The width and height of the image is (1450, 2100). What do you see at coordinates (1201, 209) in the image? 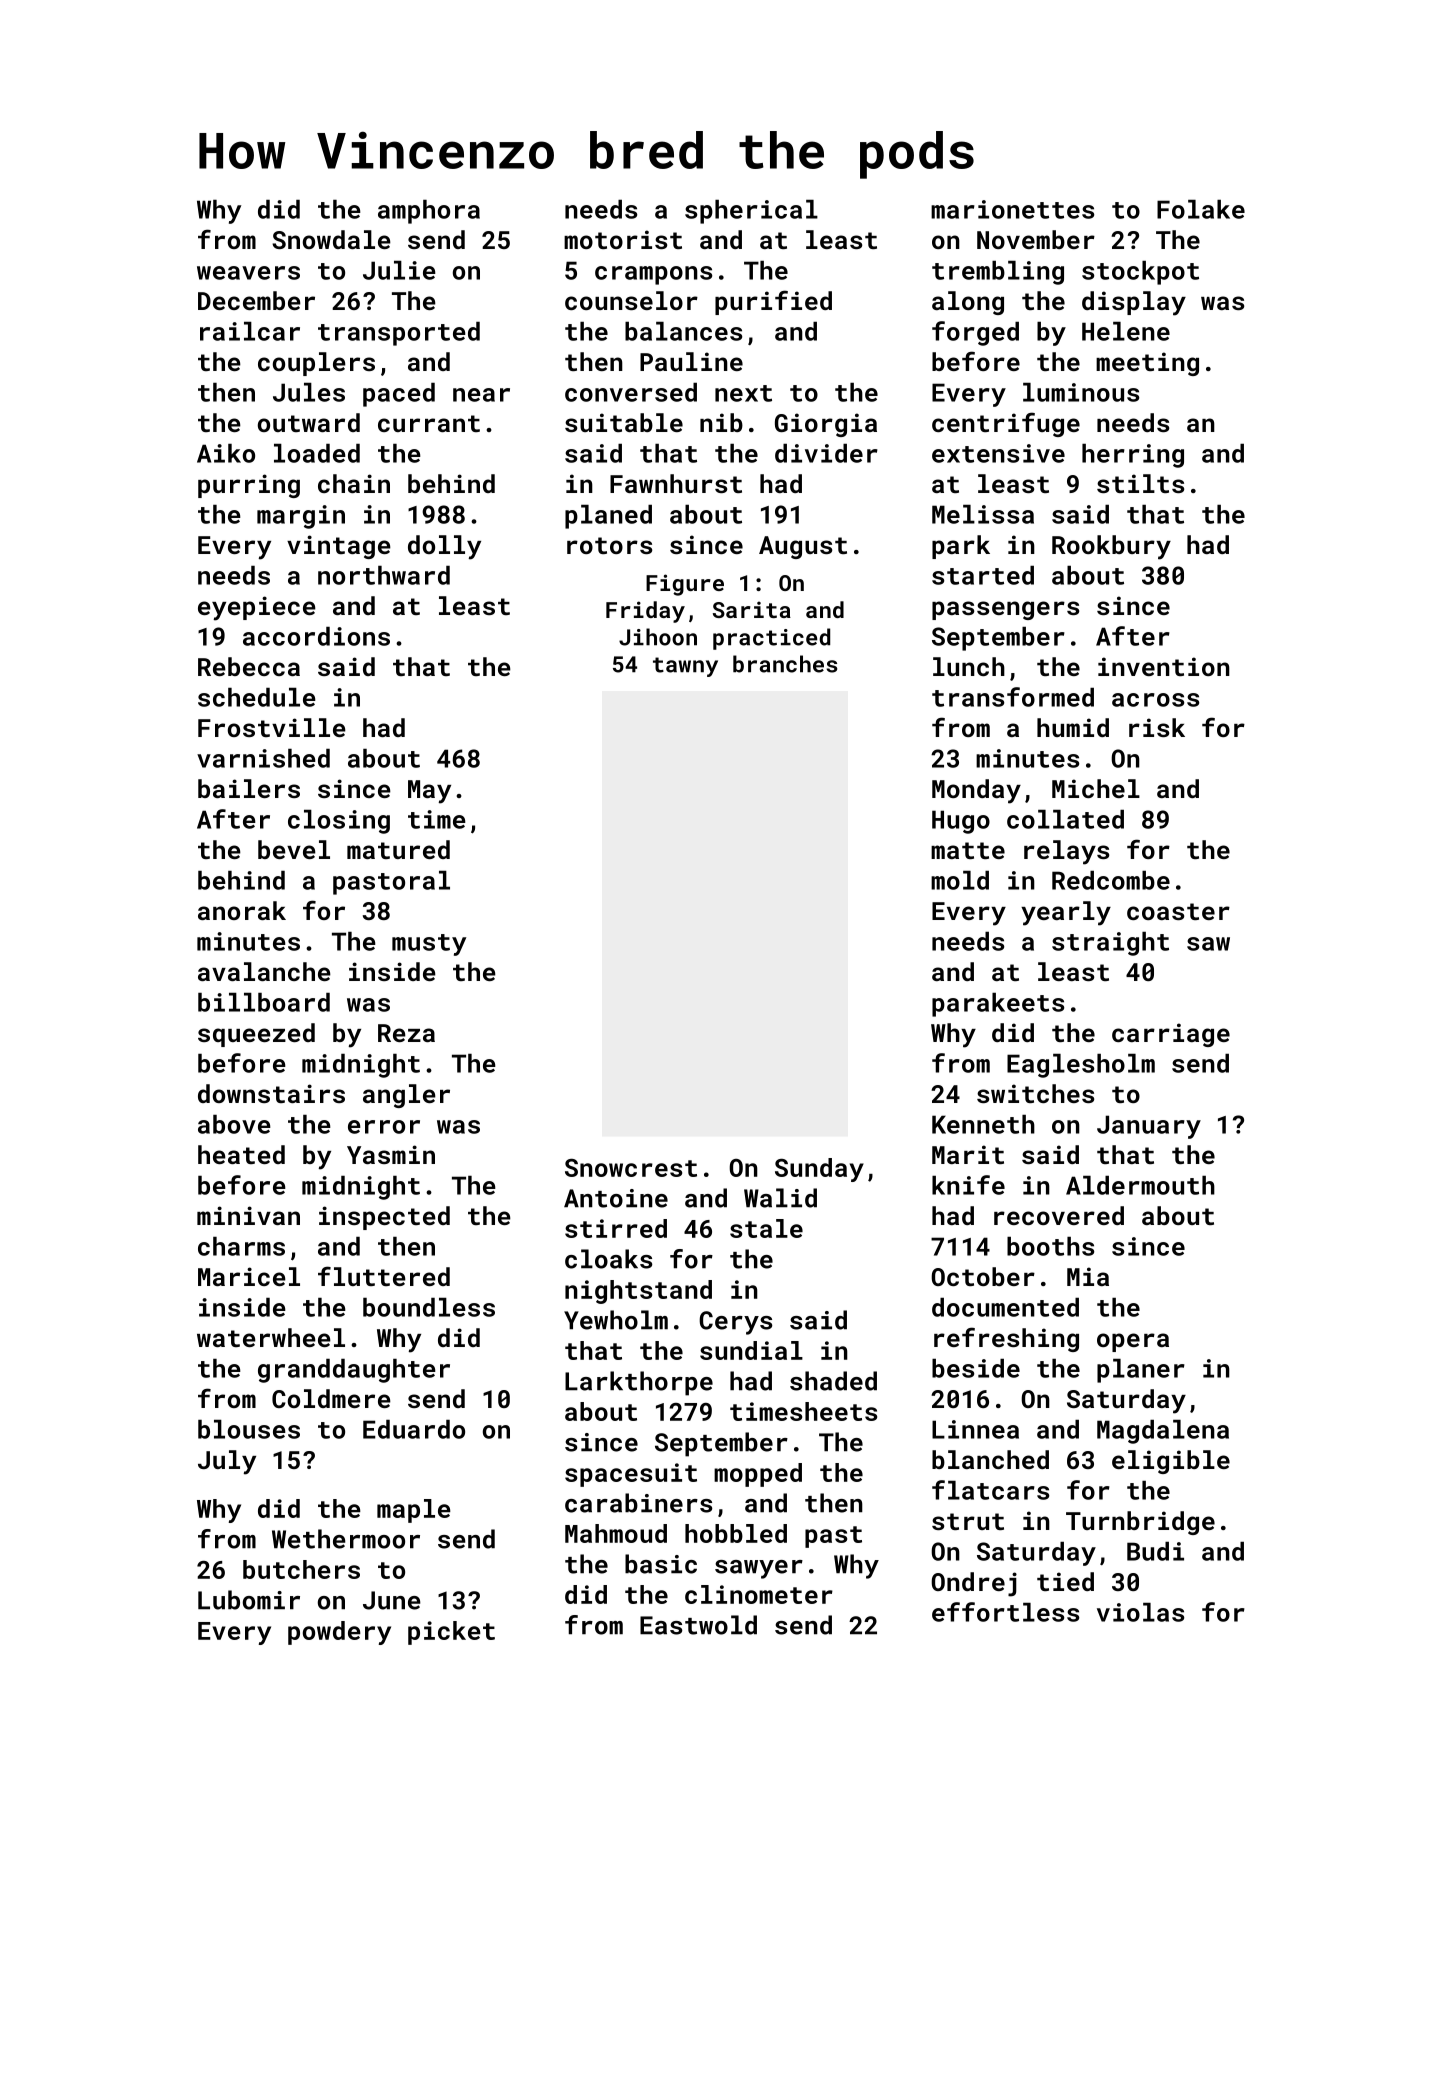
I see `Folake` at bounding box center [1201, 209].
